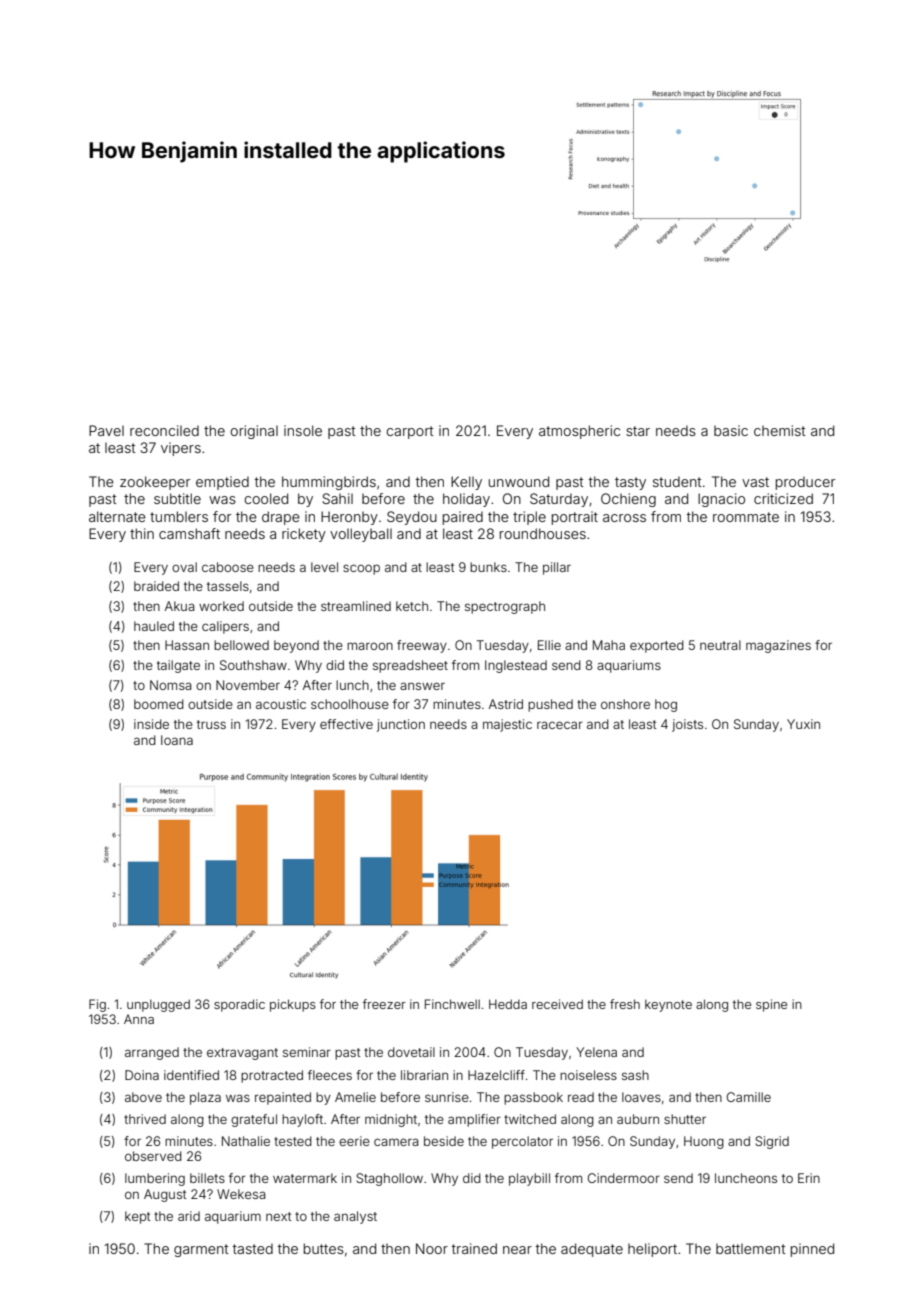 The image size is (924, 1314). I want to click on acoustic, so click(281, 704).
